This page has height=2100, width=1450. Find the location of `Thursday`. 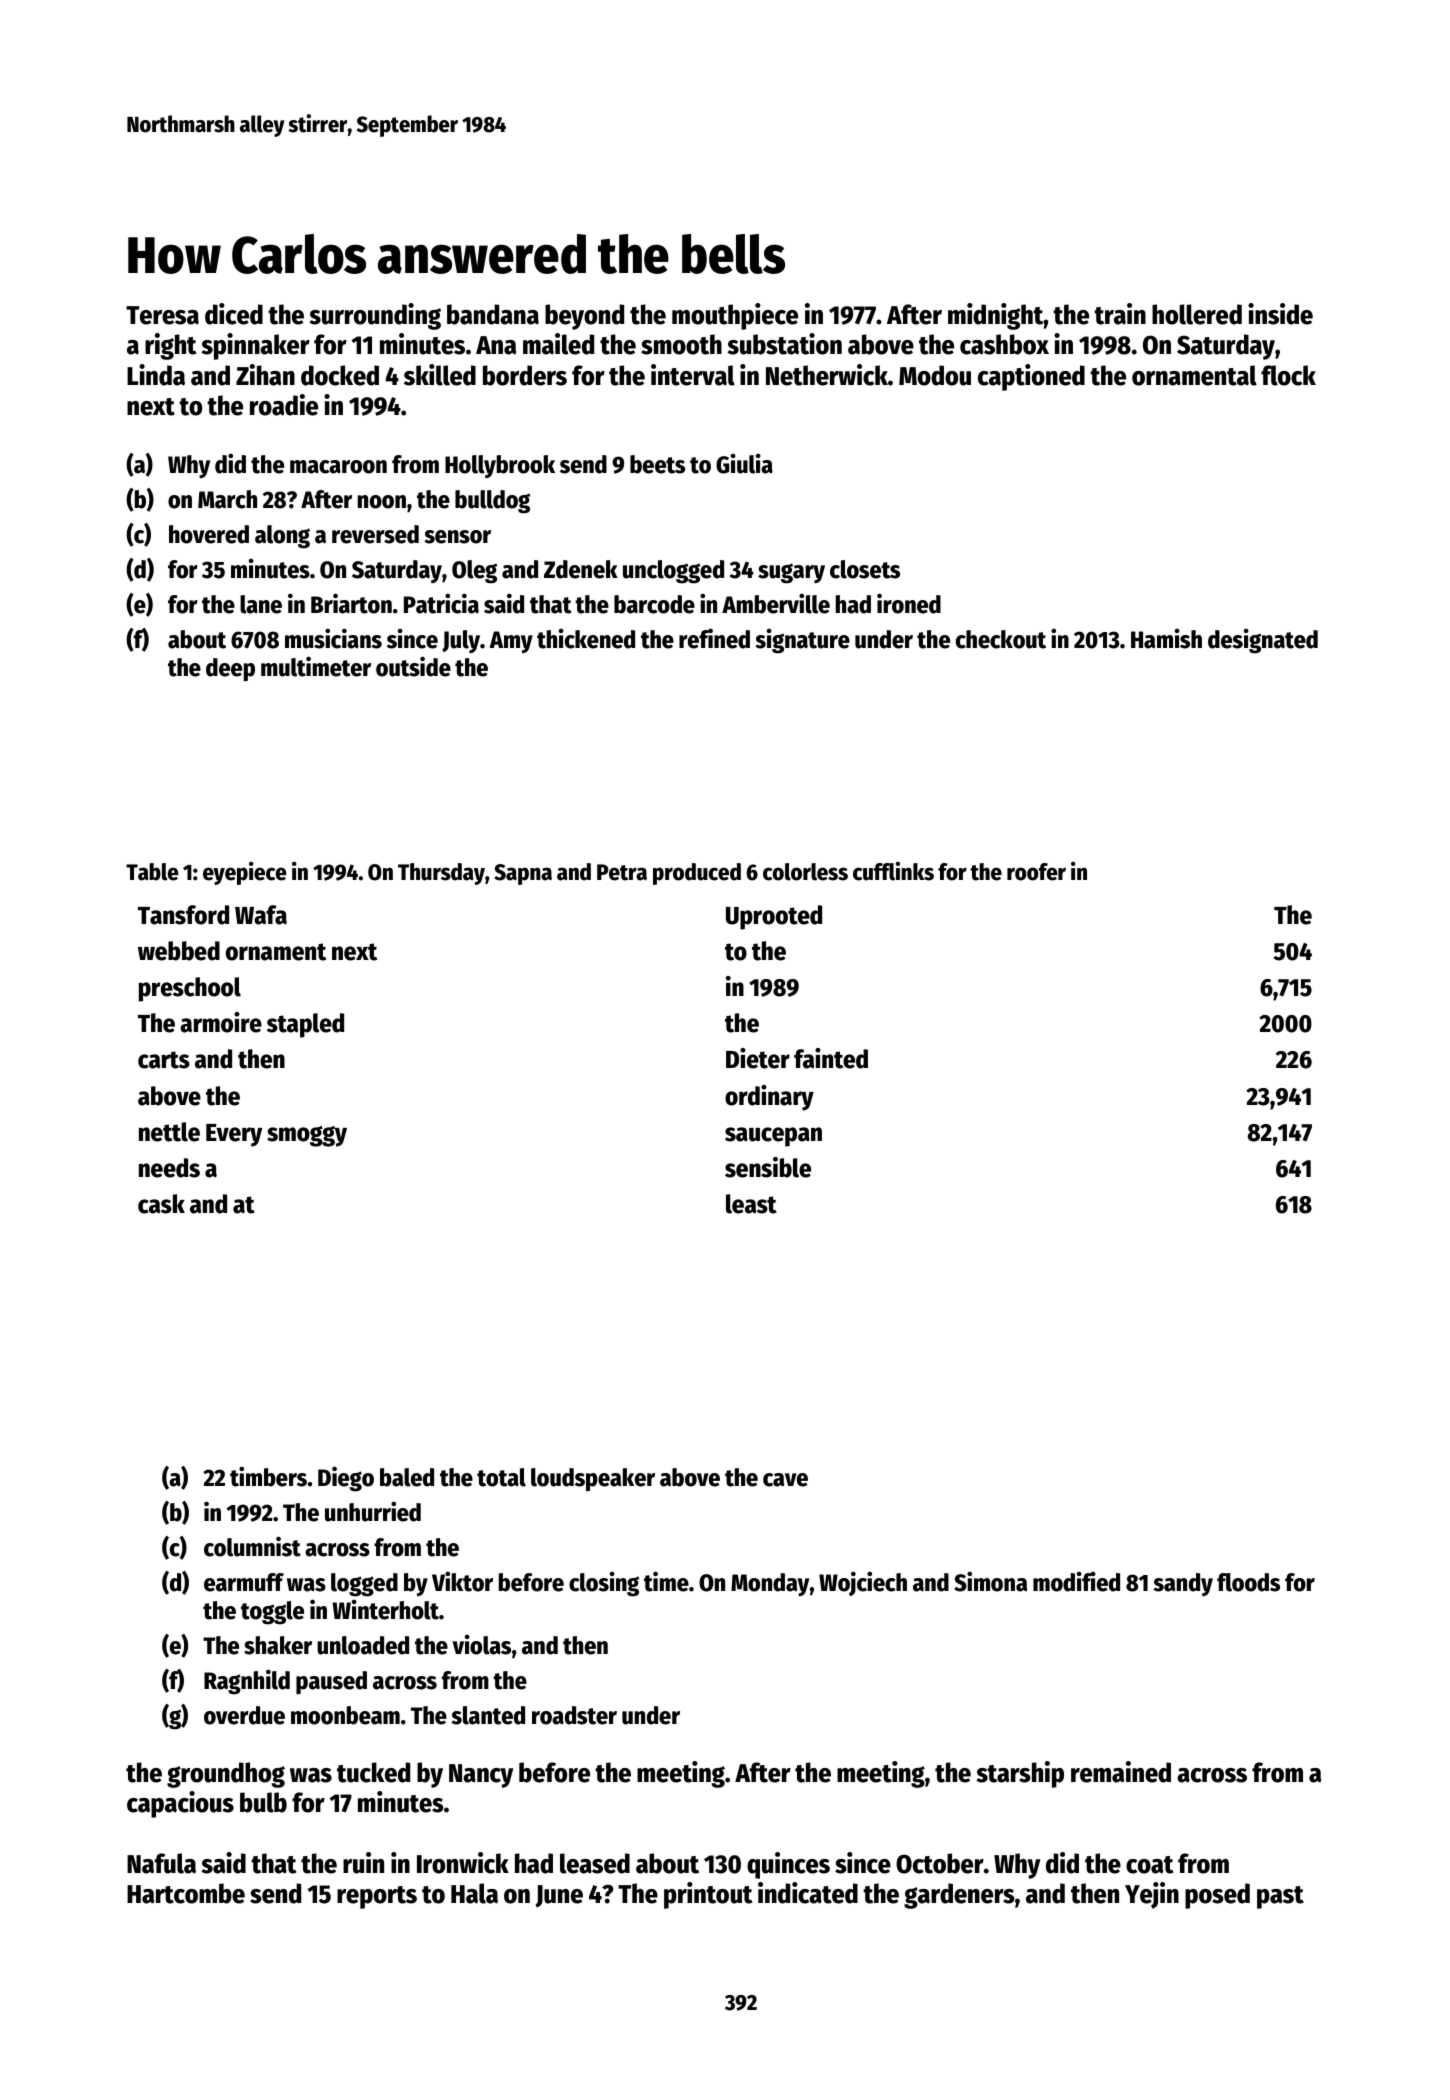

Thursday is located at coordinates (441, 874).
